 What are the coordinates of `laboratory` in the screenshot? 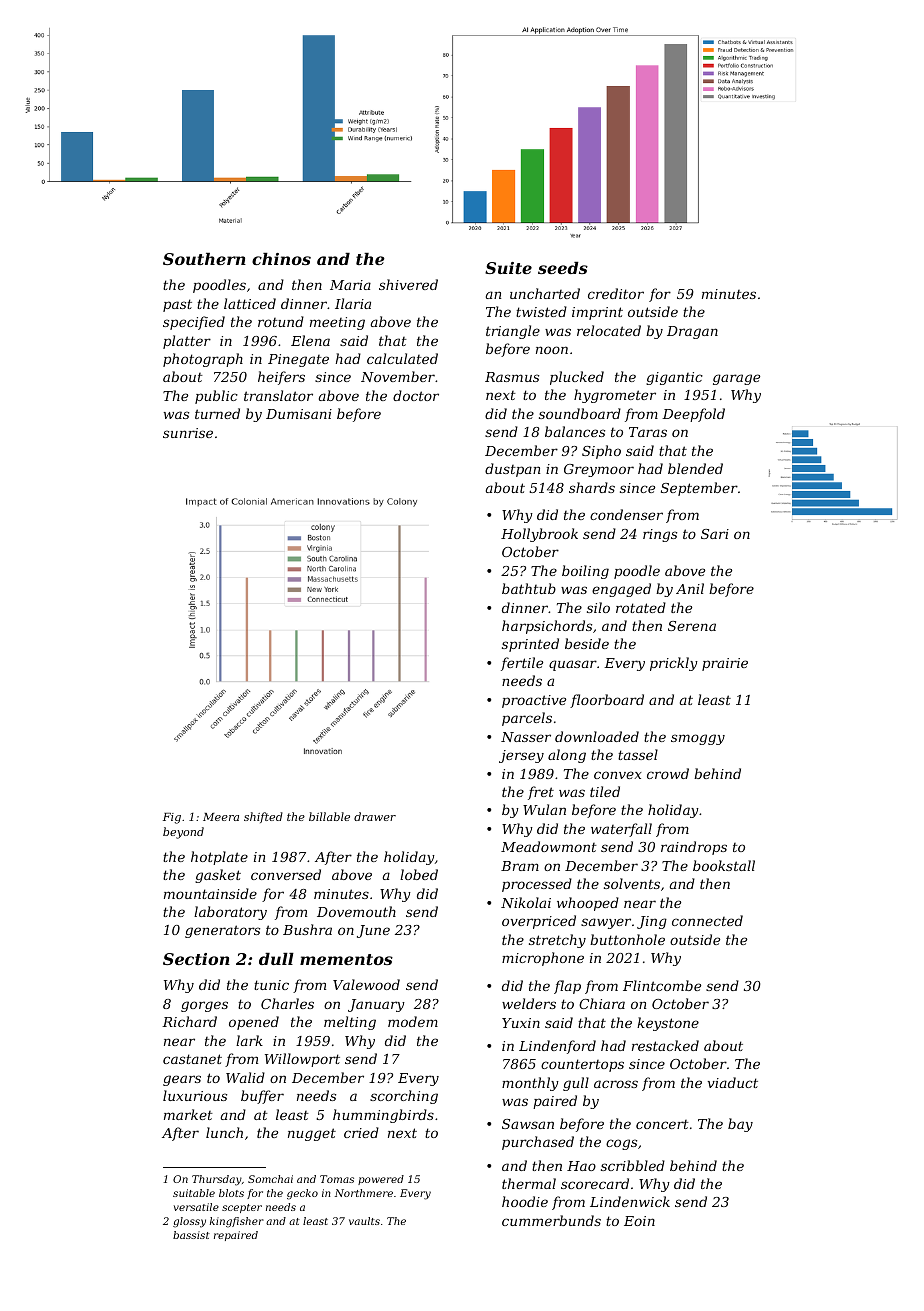 It's located at (230, 913).
